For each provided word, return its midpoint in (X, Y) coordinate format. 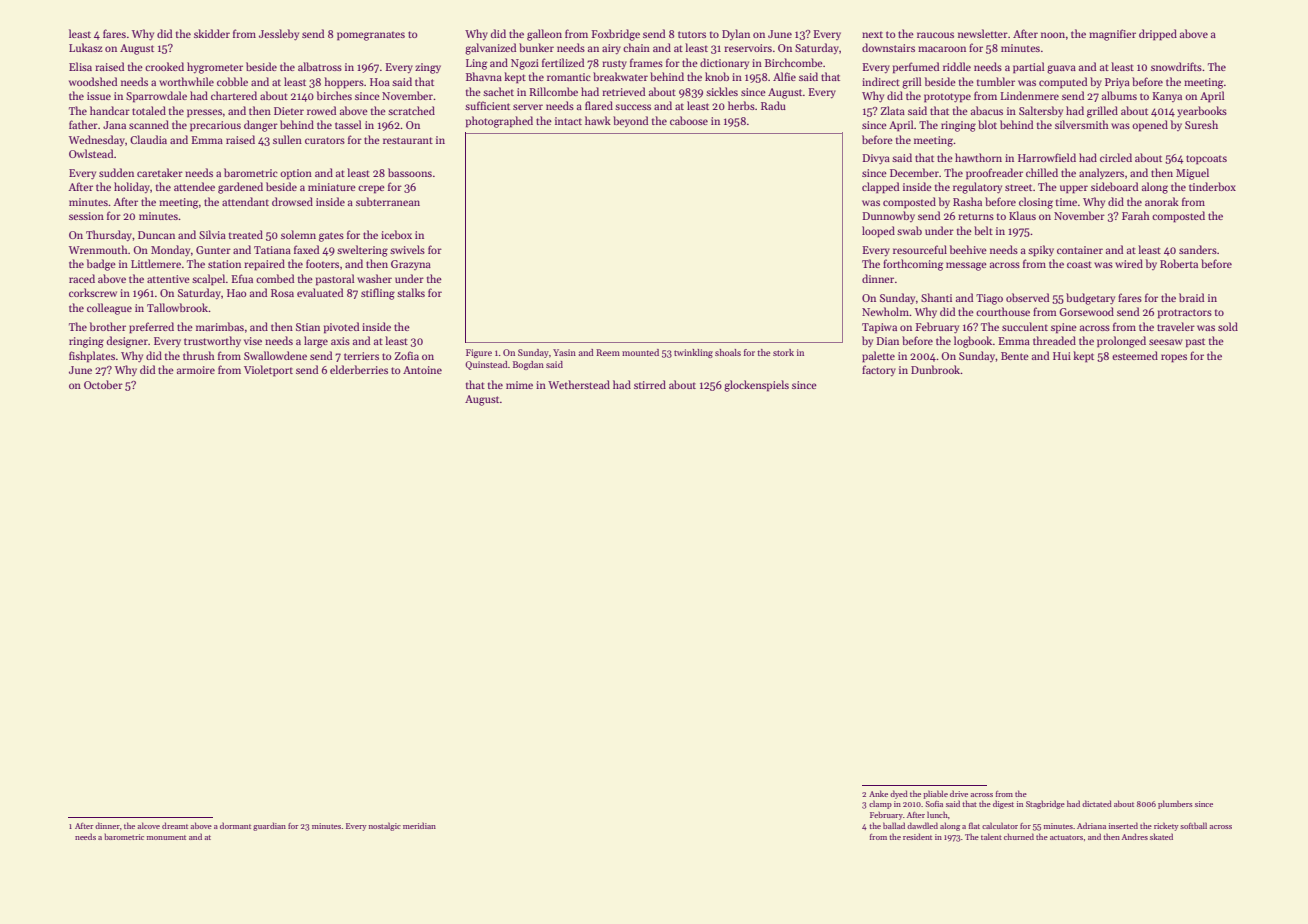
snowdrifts (1176, 66)
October (103, 384)
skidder (212, 33)
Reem (608, 352)
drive (959, 793)
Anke (878, 793)
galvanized (490, 49)
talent (991, 836)
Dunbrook (936, 369)
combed (275, 278)
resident (917, 836)
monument (166, 837)
